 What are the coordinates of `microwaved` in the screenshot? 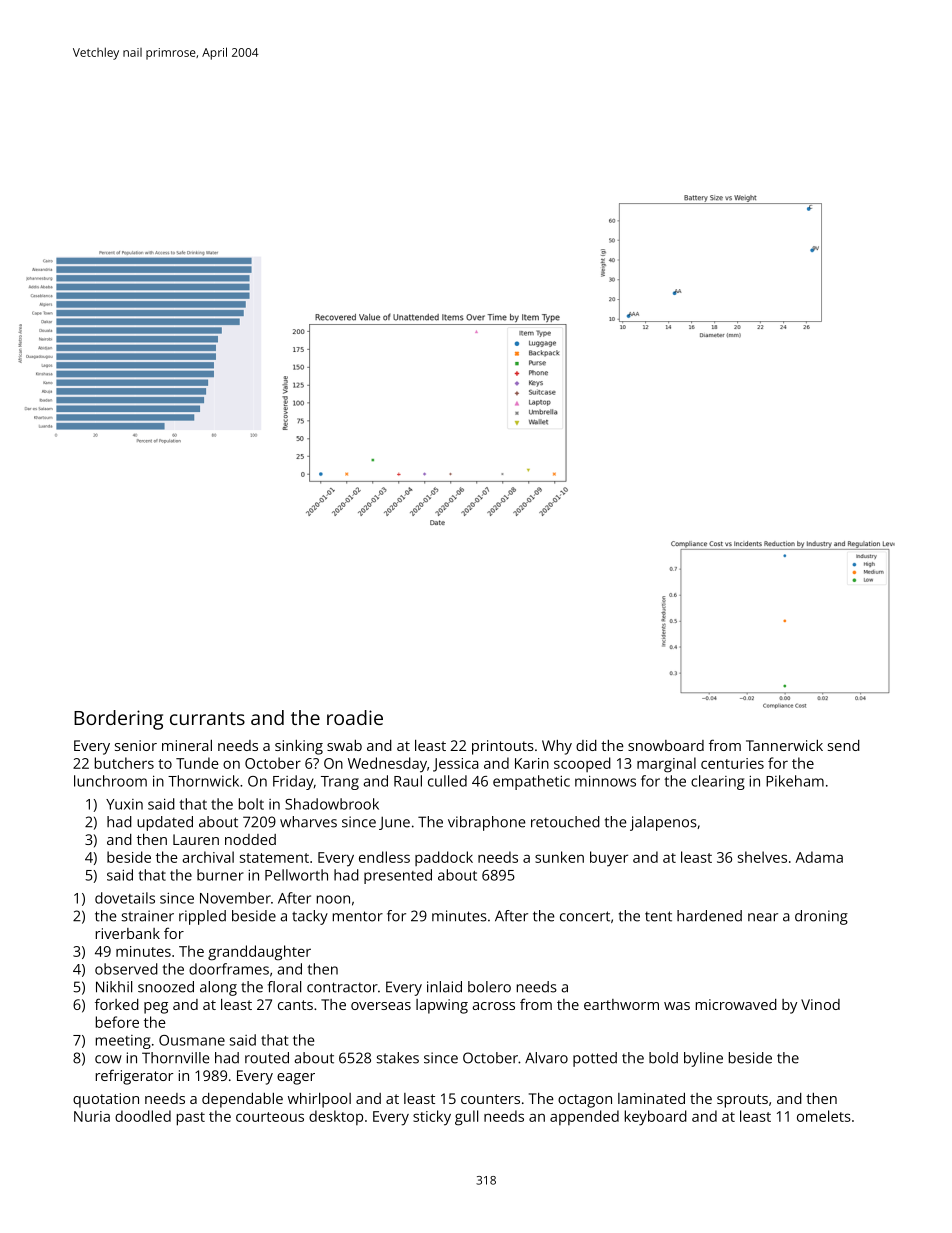 It's located at (736, 1004).
